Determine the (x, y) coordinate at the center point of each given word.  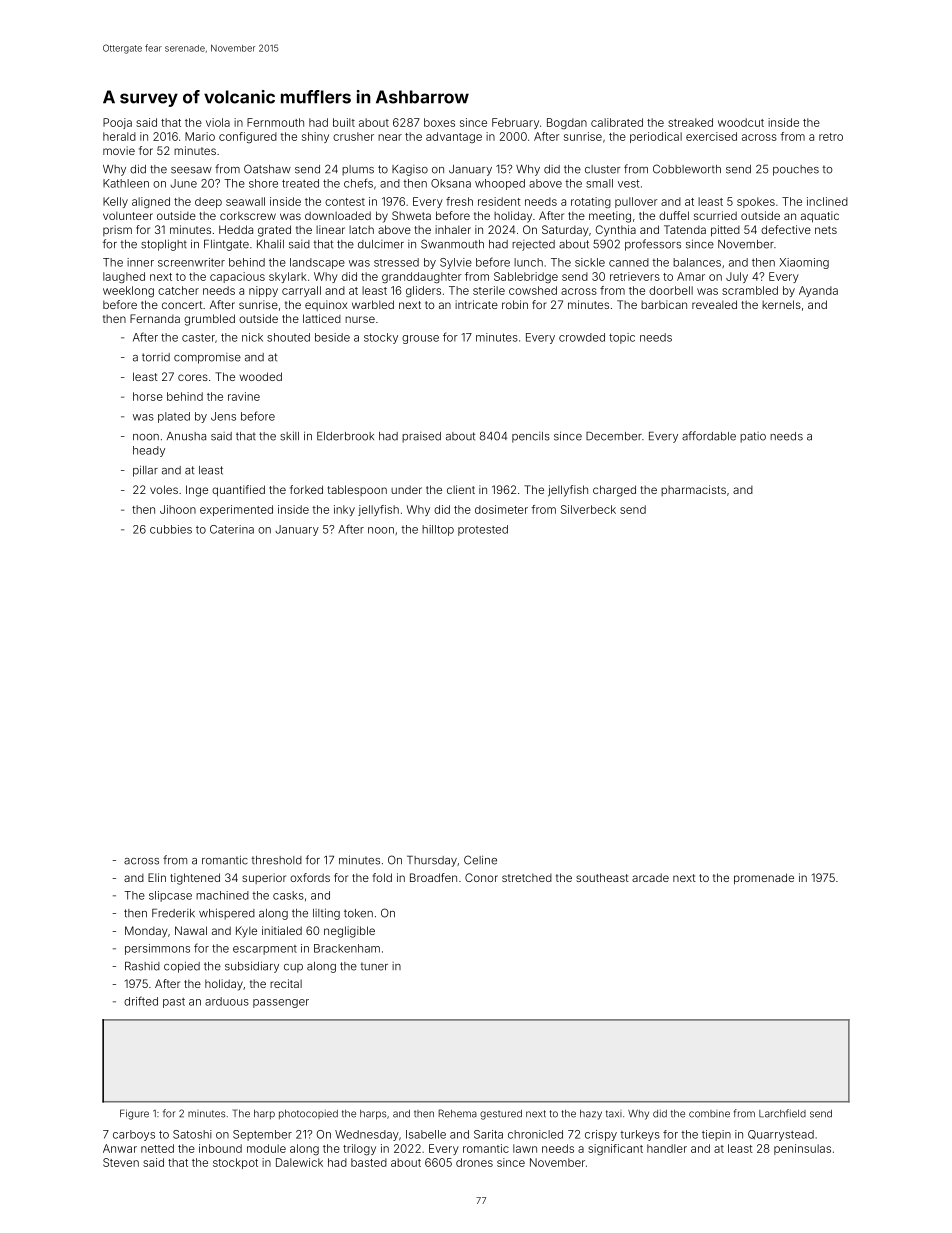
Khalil (270, 244)
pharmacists (693, 490)
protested (483, 530)
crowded (582, 337)
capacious (237, 277)
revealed (714, 304)
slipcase (170, 896)
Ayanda (818, 291)
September (262, 1135)
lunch (528, 262)
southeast (602, 877)
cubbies (171, 529)
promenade (764, 879)
